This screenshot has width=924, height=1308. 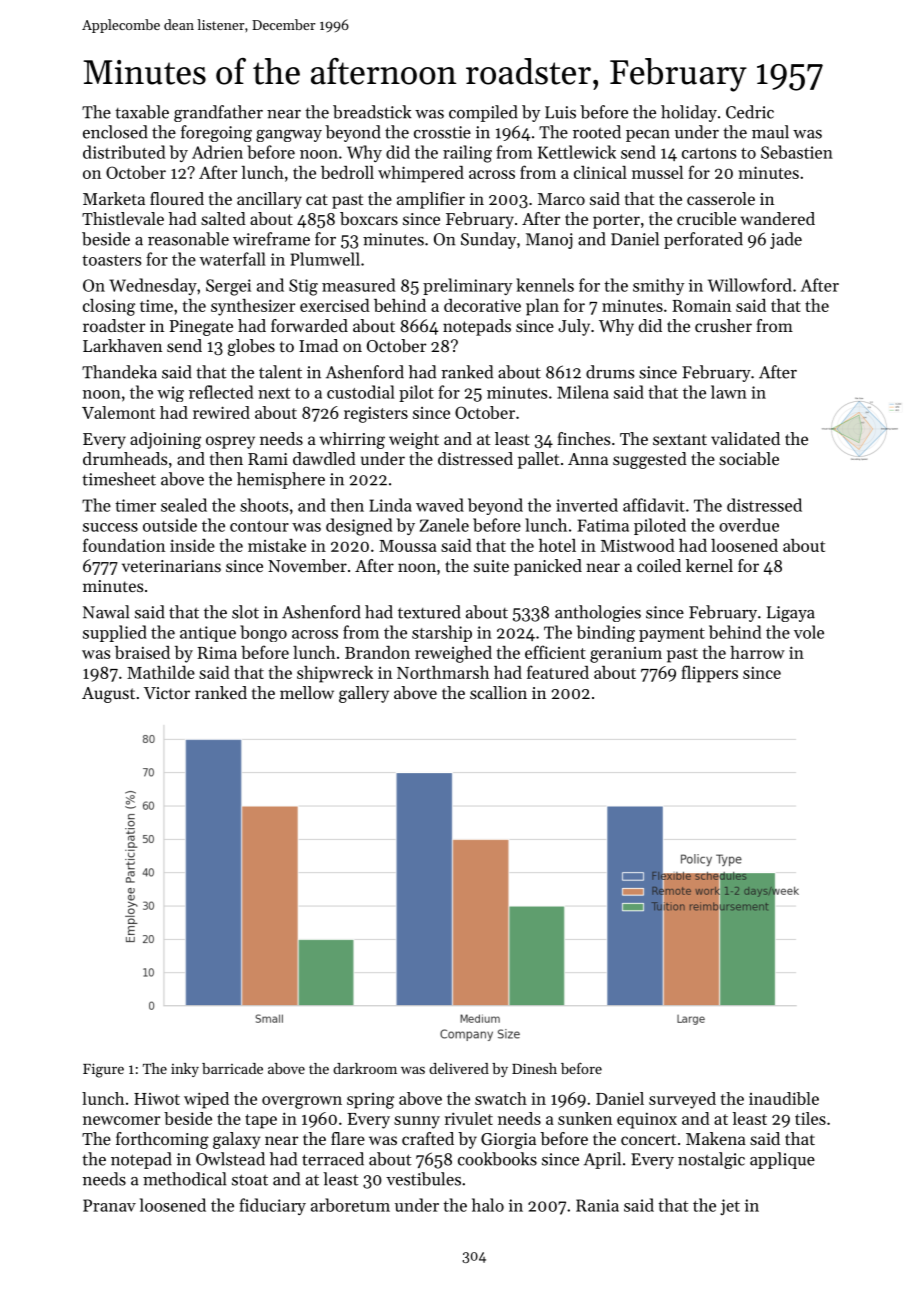 What do you see at coordinates (757, 652) in the screenshot?
I see `harrow` at bounding box center [757, 652].
